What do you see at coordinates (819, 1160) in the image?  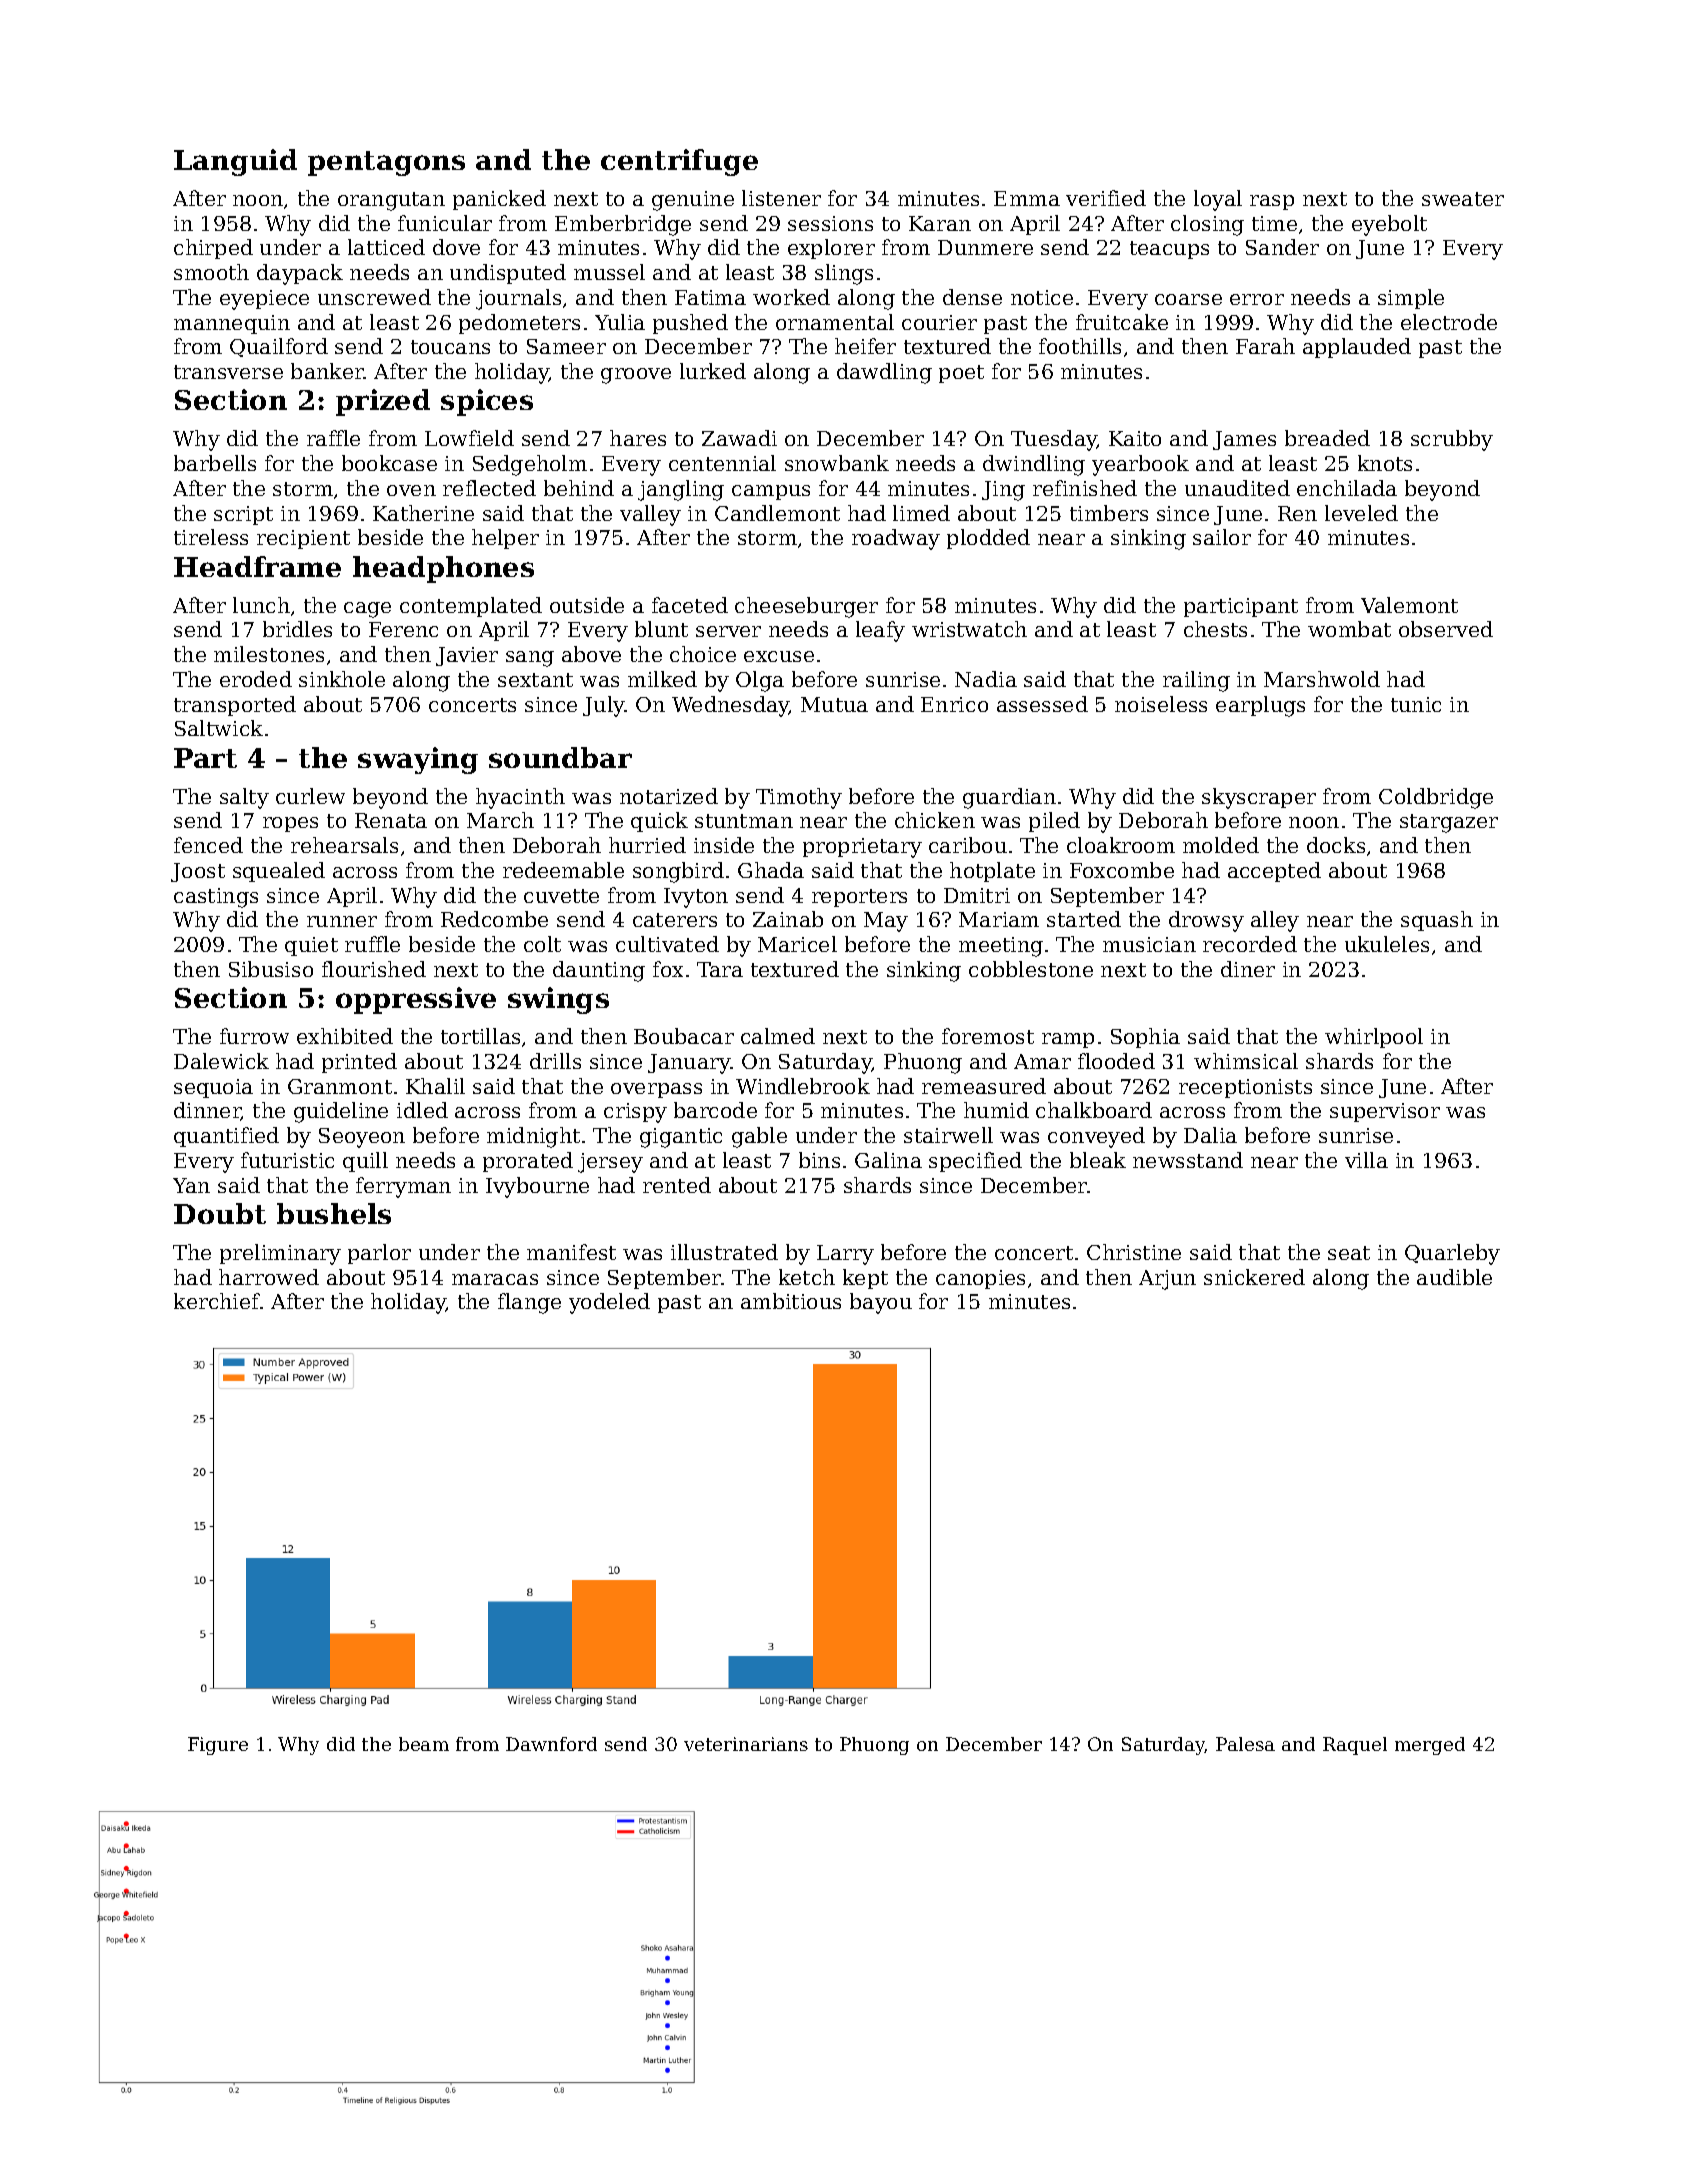 I see `bins` at bounding box center [819, 1160].
